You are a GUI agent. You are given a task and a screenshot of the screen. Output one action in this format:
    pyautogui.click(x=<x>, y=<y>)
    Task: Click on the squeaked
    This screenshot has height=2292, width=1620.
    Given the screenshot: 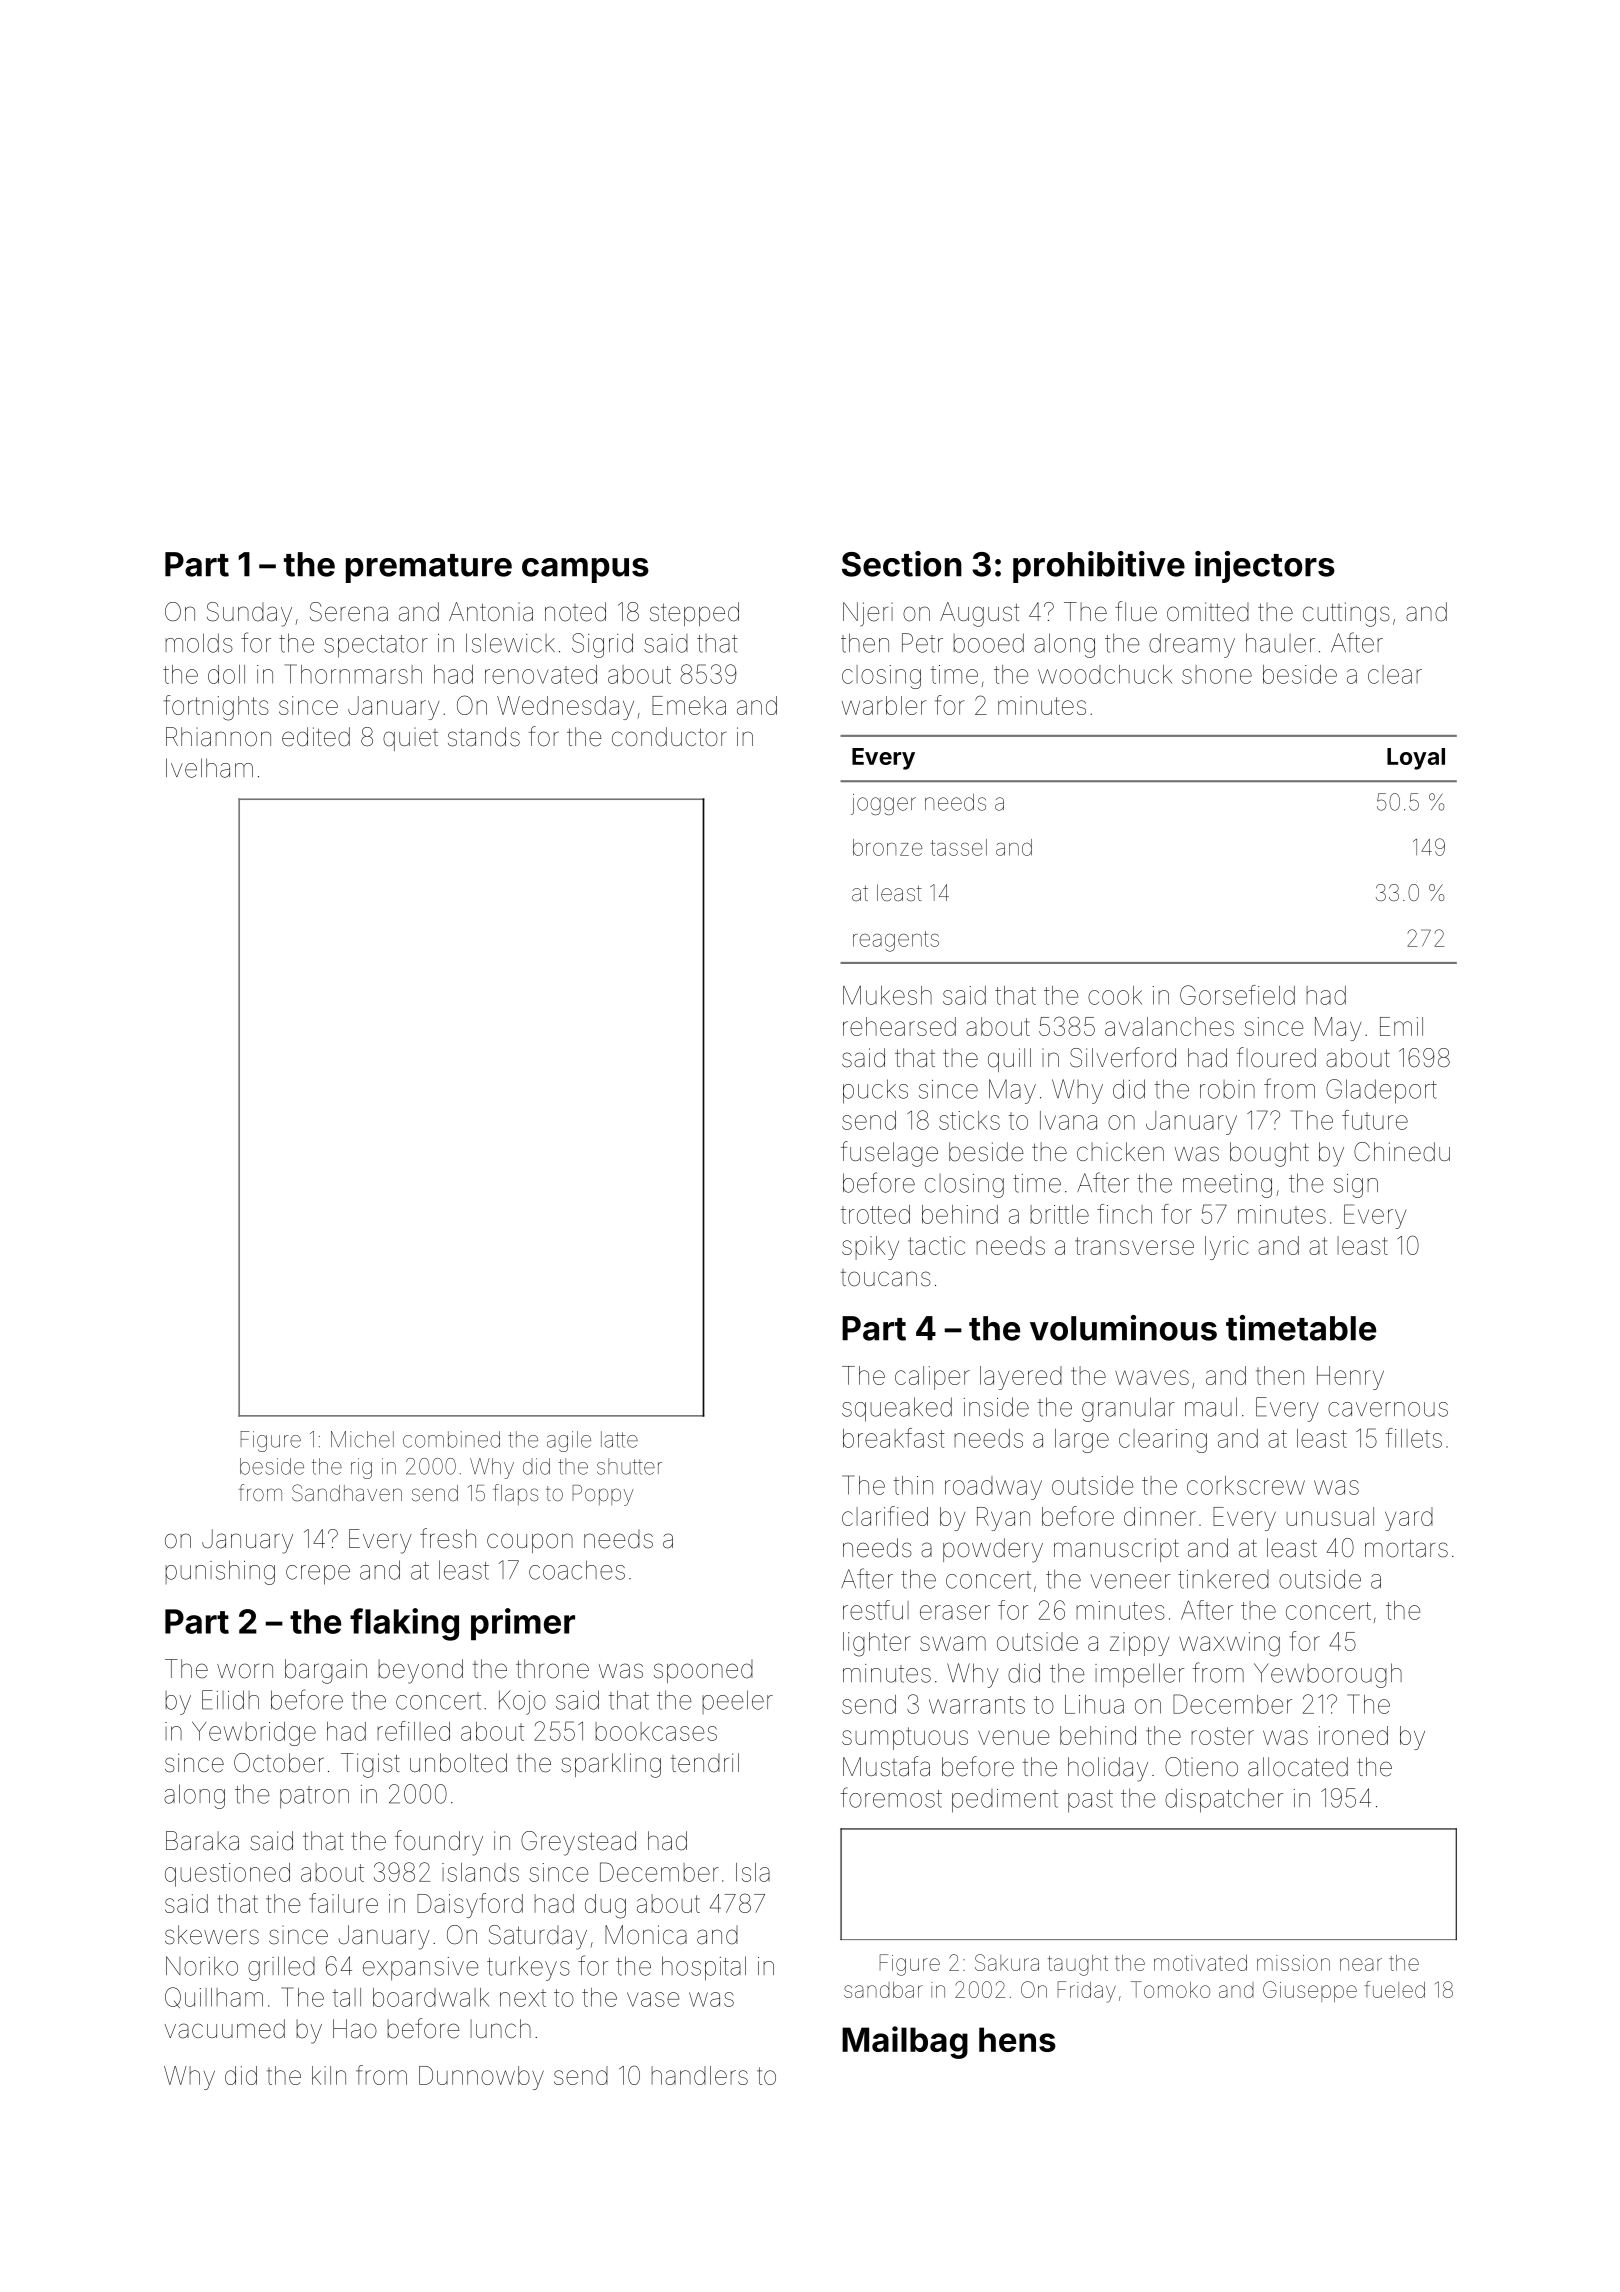 What is the action you would take?
    pyautogui.click(x=897, y=1409)
